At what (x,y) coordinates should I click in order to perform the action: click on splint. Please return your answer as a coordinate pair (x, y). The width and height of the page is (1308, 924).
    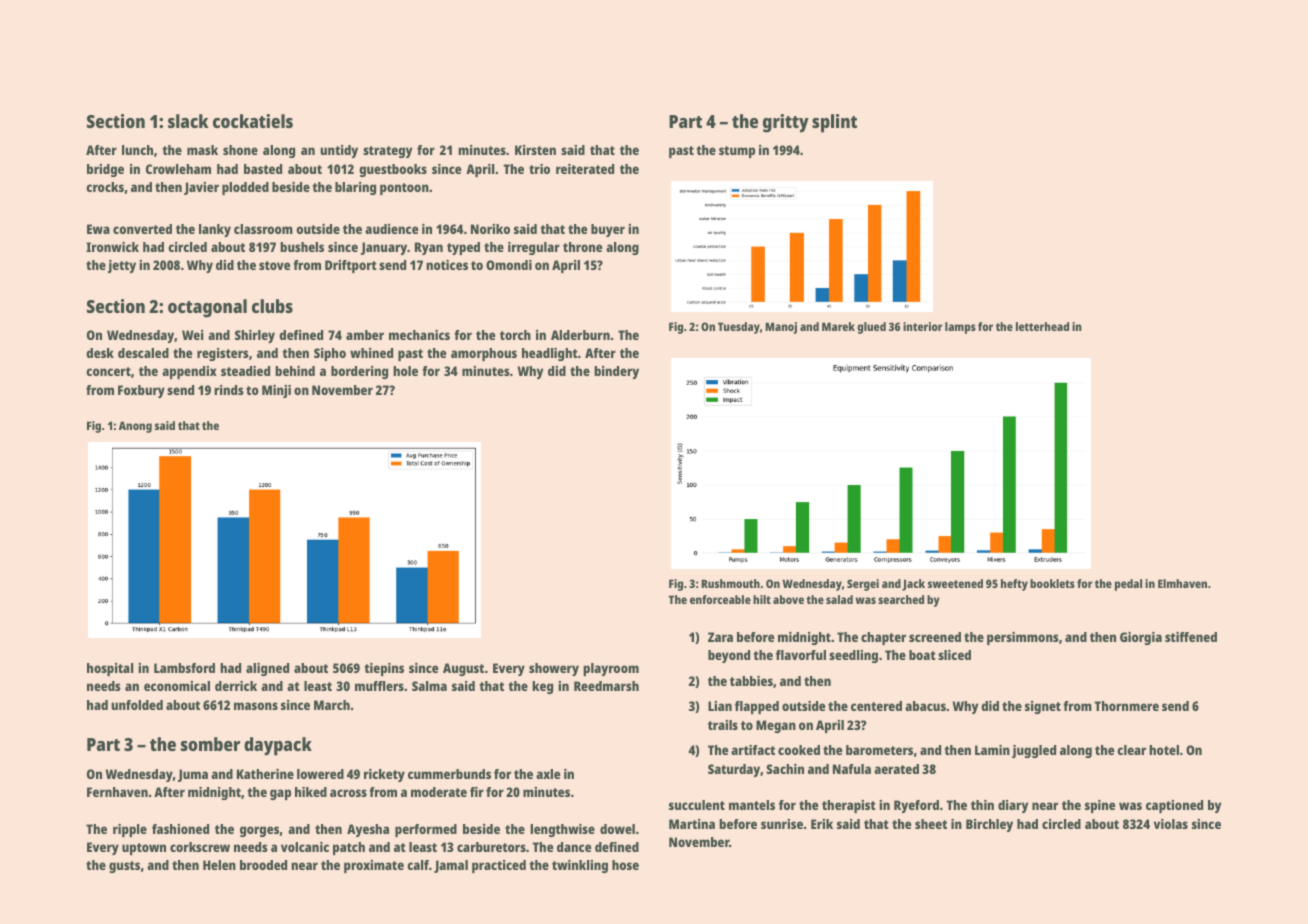
    Looking at the image, I should click on (834, 123).
